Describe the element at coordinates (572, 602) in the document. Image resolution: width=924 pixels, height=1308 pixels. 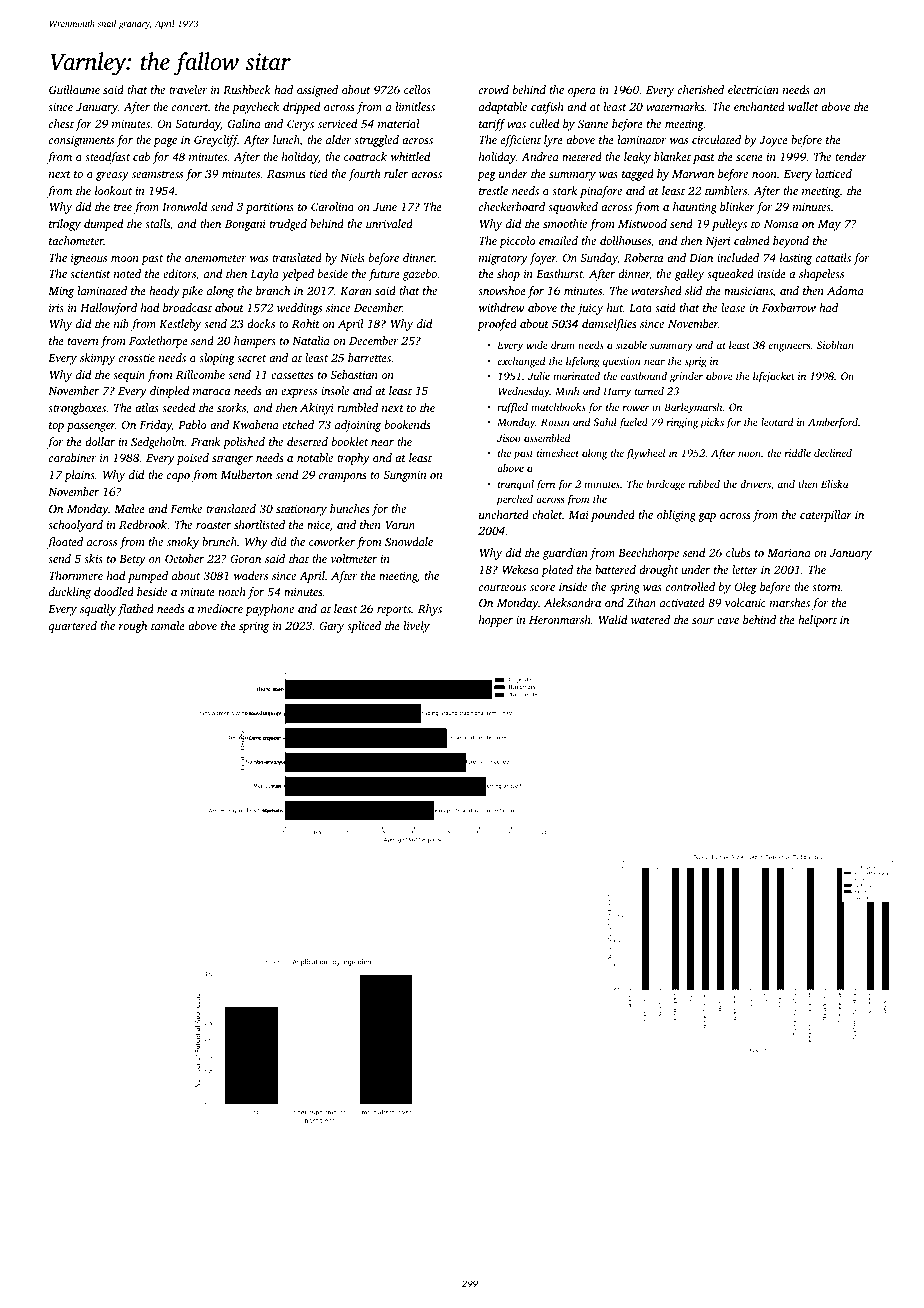
I see `Aleksandra` at that location.
